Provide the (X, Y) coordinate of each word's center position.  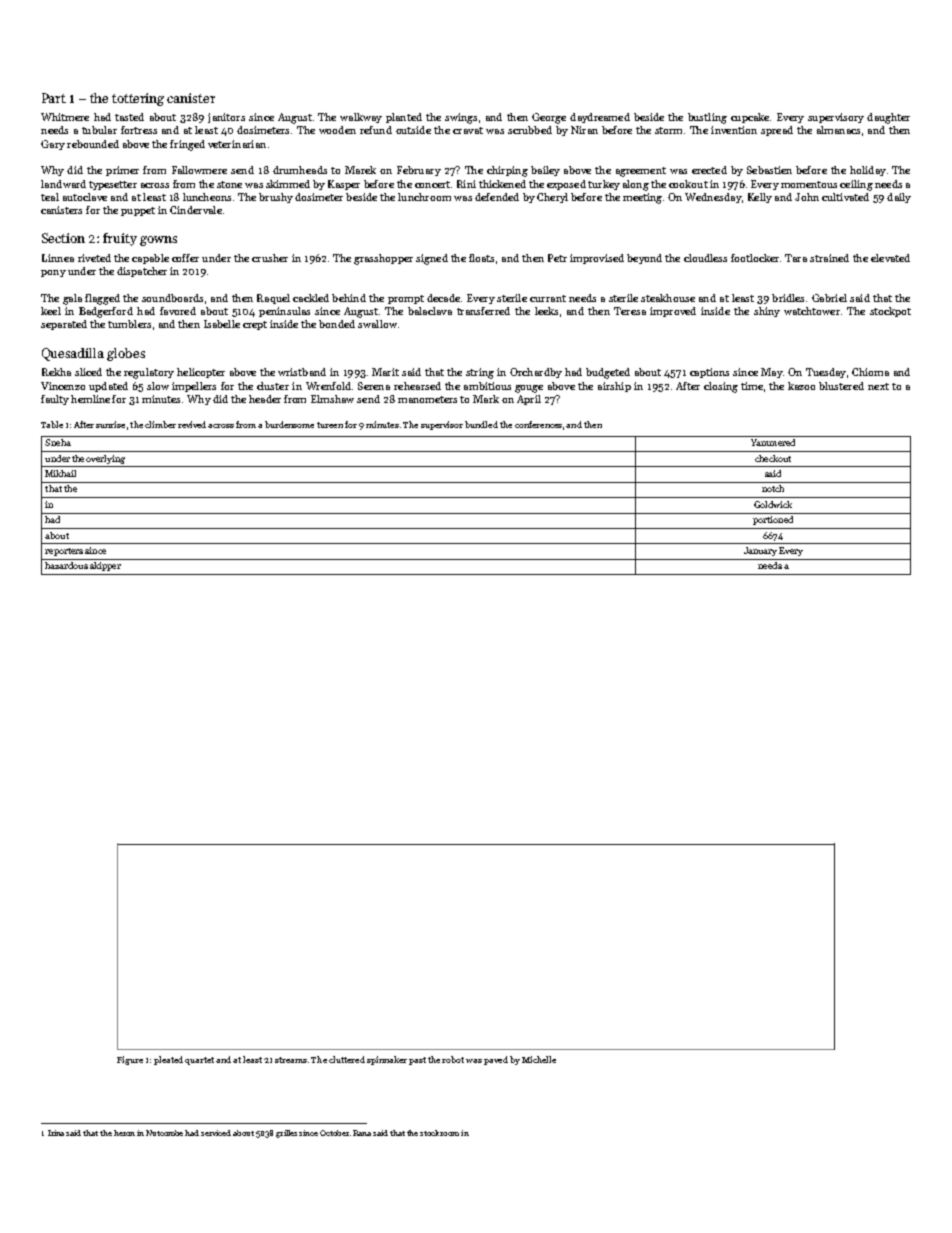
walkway (361, 118)
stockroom (439, 1133)
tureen (330, 425)
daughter (888, 118)
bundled (481, 424)
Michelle (539, 1059)
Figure (130, 1060)
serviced (216, 1133)
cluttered (347, 1059)
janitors (226, 118)
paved (496, 1060)
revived (192, 424)
